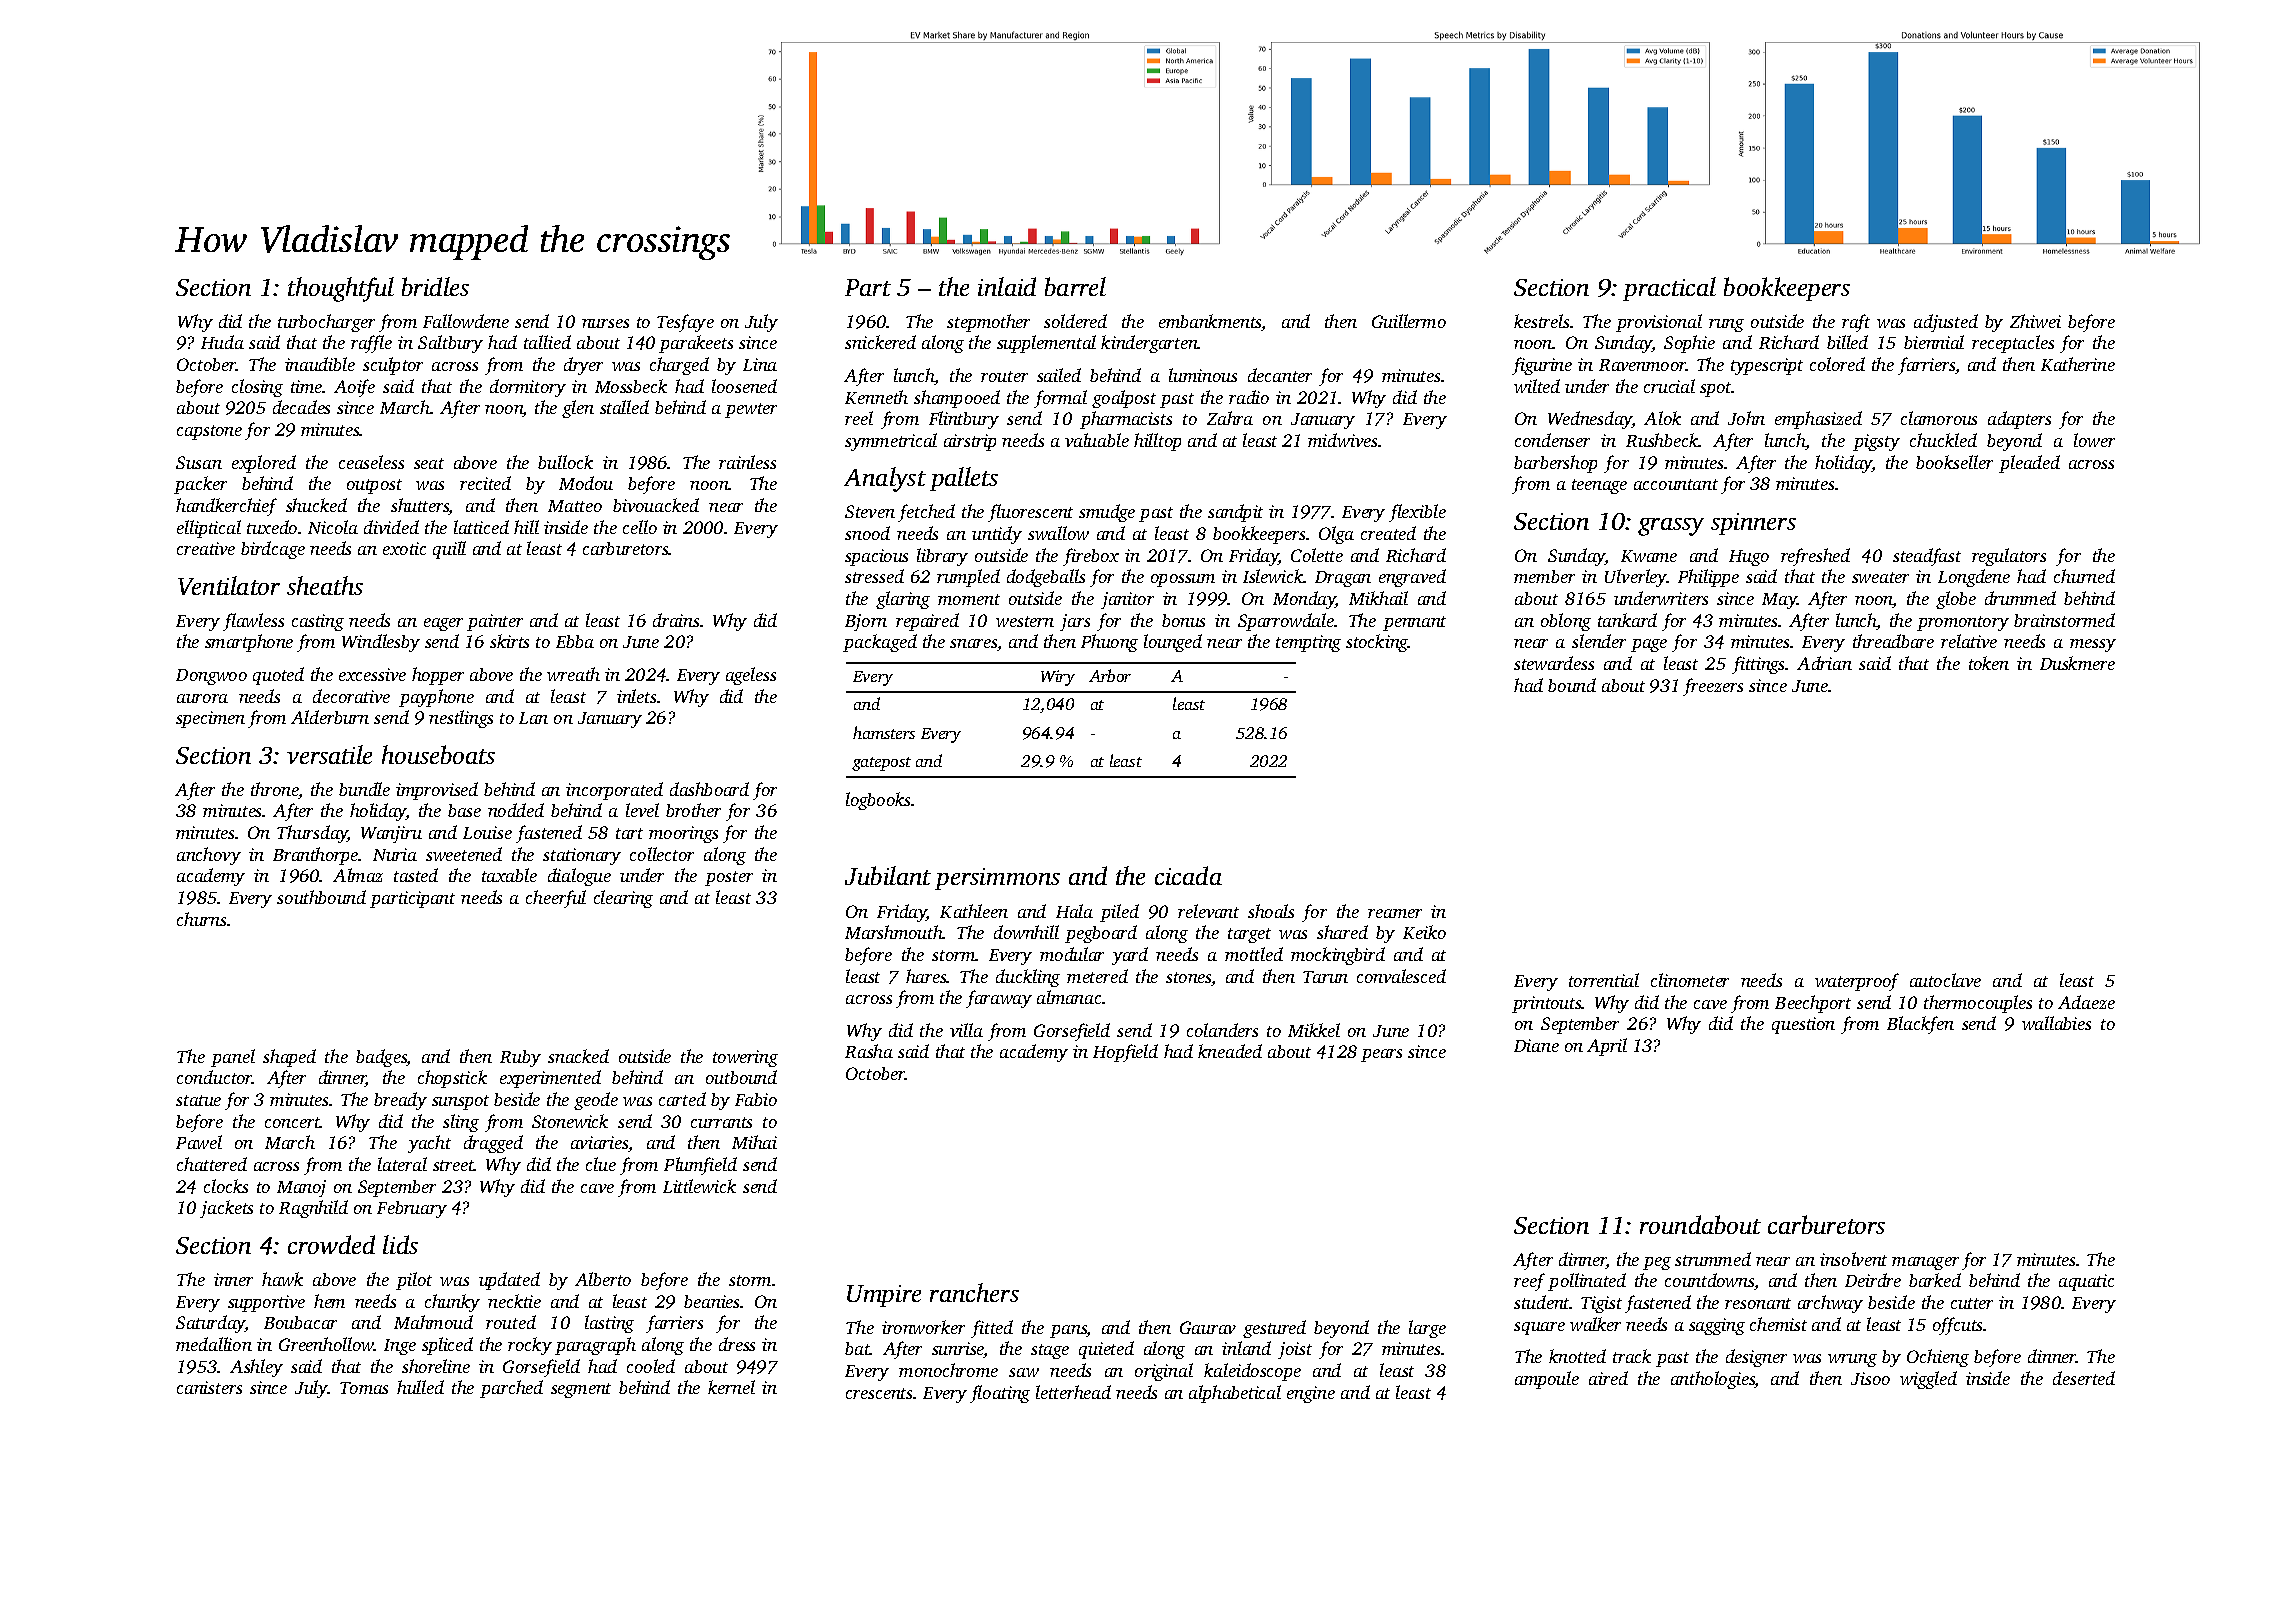 Image resolution: width=2292 pixels, height=1620 pixels. I want to click on anchovy, so click(209, 856).
